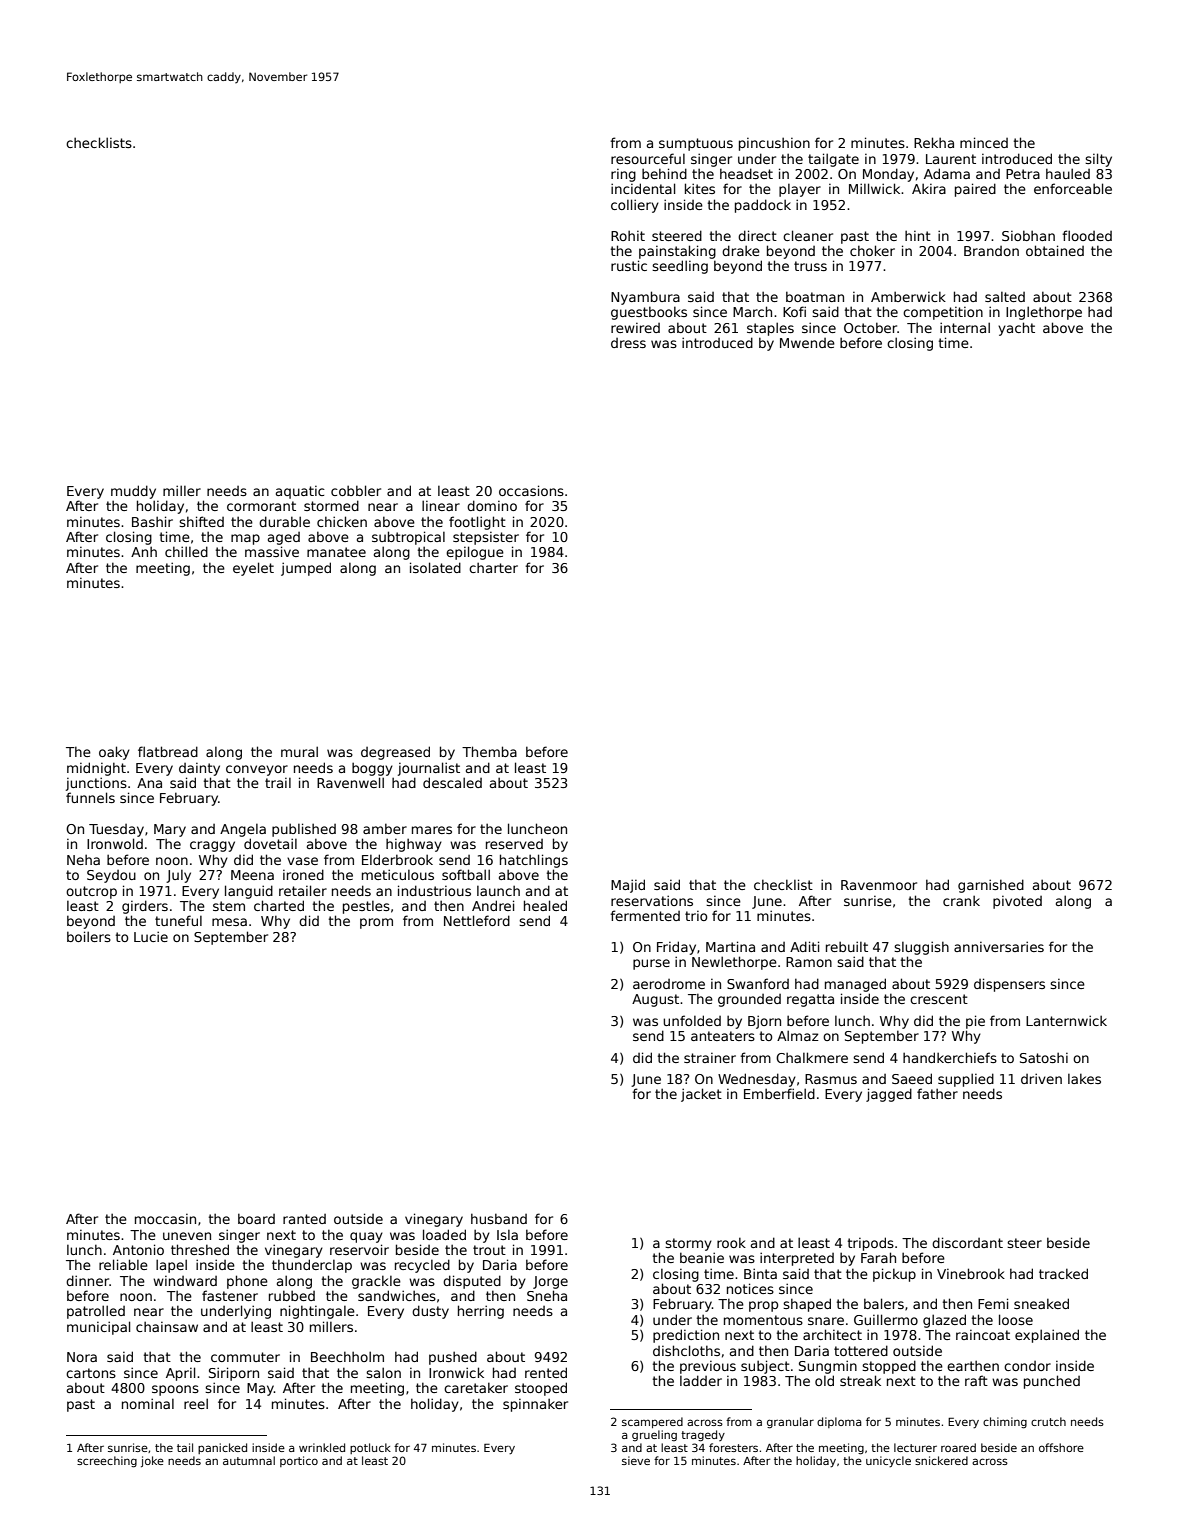 Image resolution: width=1179 pixels, height=1525 pixels. Describe the element at coordinates (331, 505) in the screenshot. I see `stormed` at that location.
